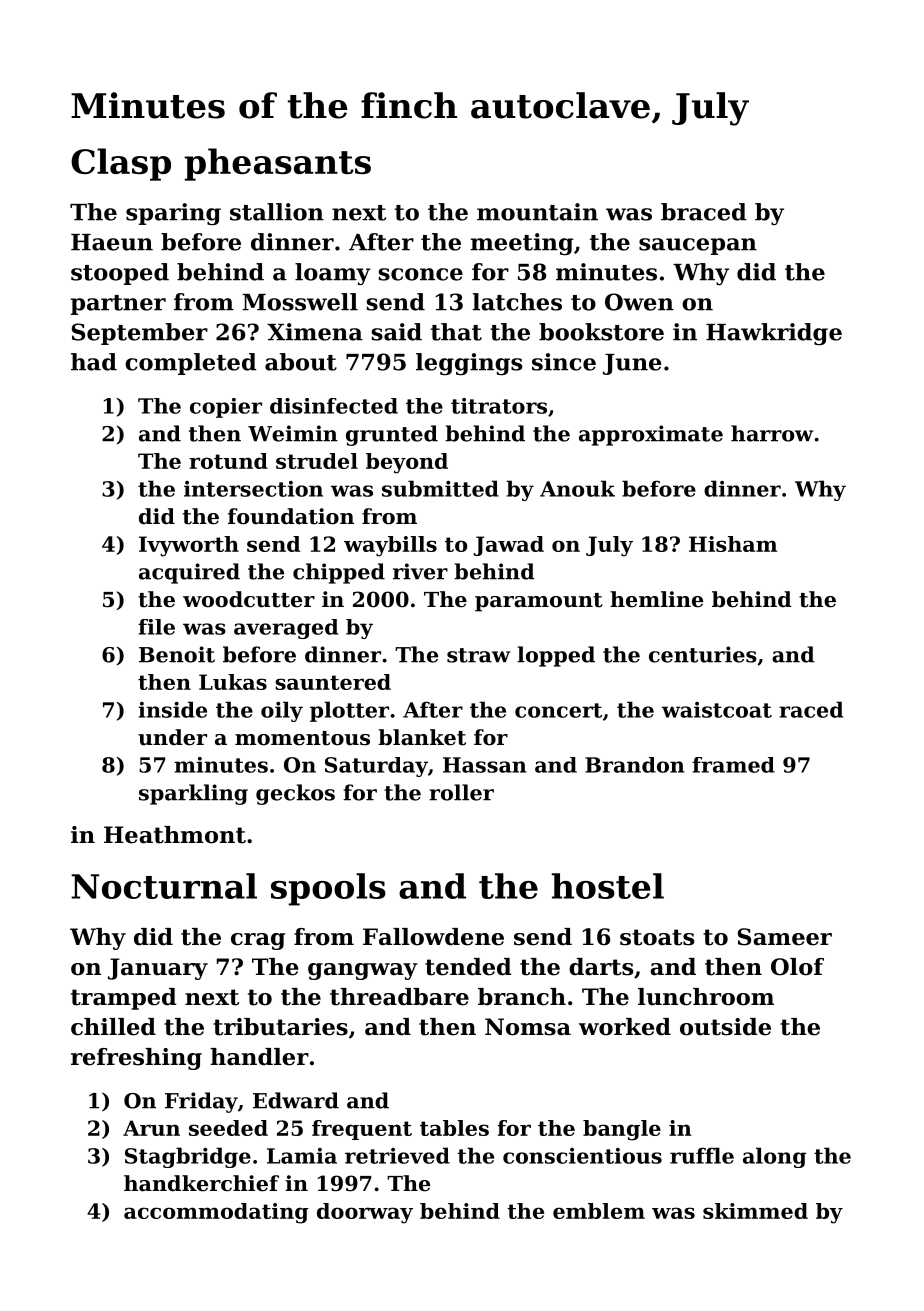 This page has width=924, height=1311. What do you see at coordinates (136, 1059) in the page?
I see `refreshing` at bounding box center [136, 1059].
